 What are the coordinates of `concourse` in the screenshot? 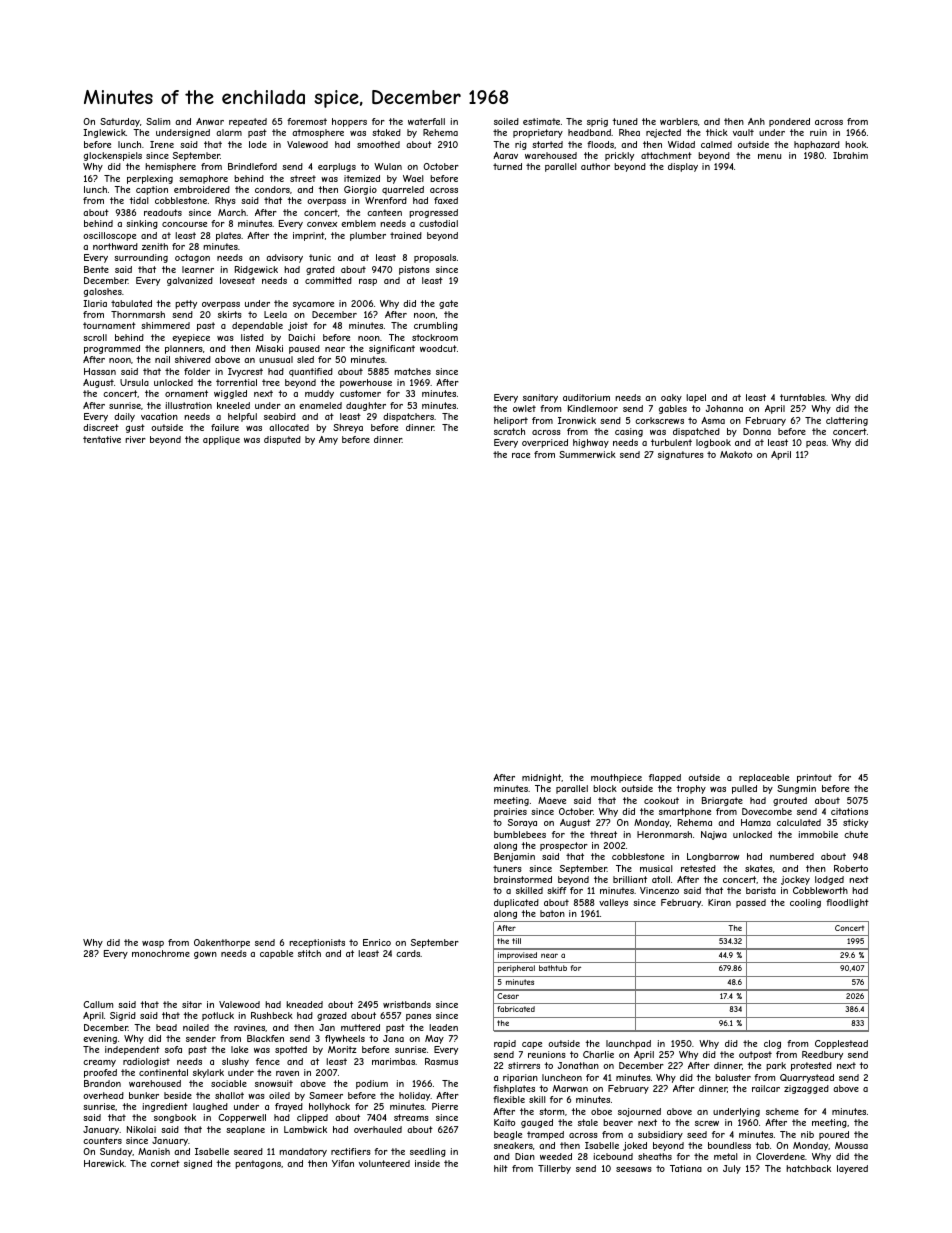 It's located at (184, 224).
